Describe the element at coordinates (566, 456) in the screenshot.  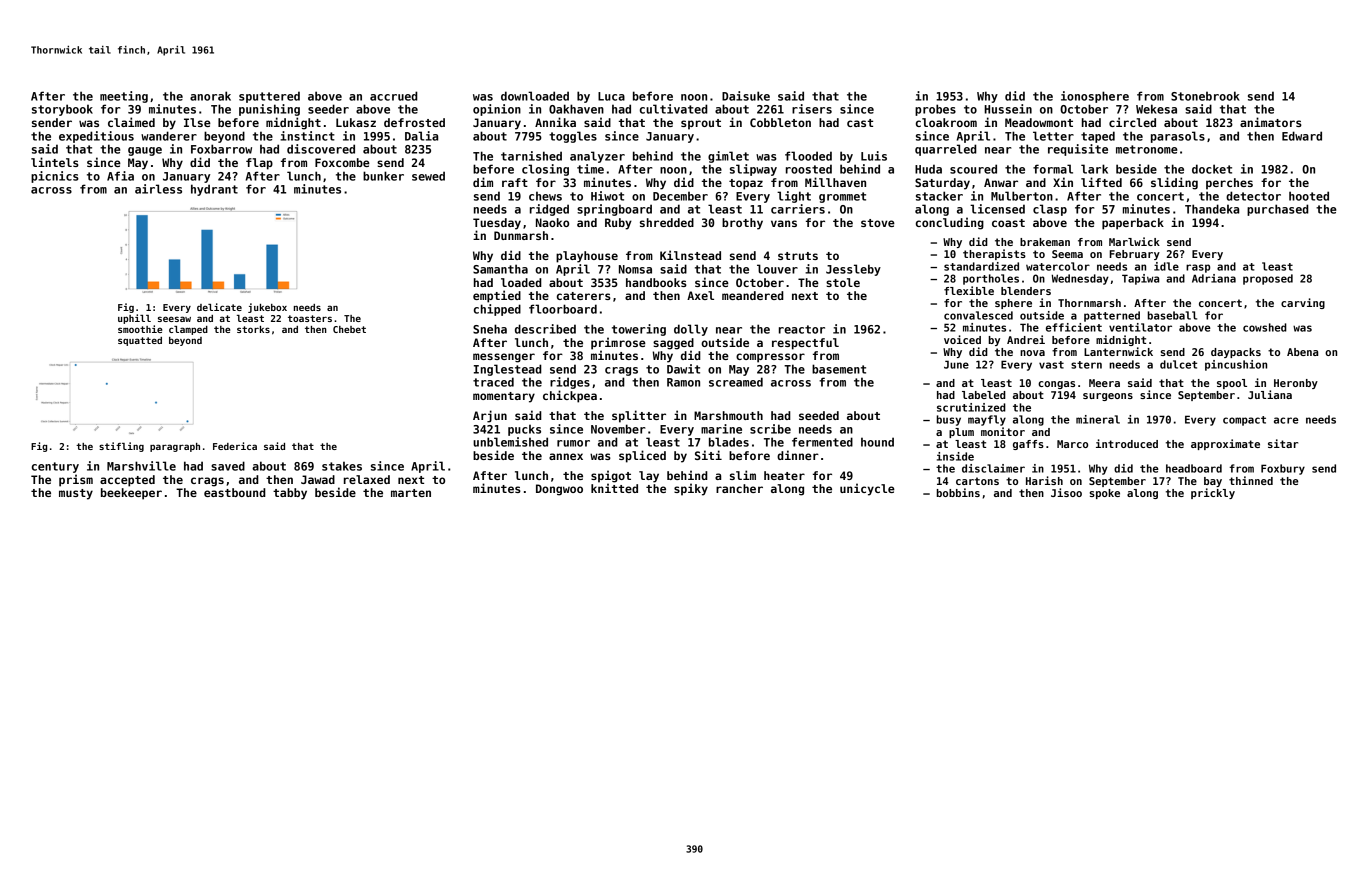
I see `annex` at that location.
